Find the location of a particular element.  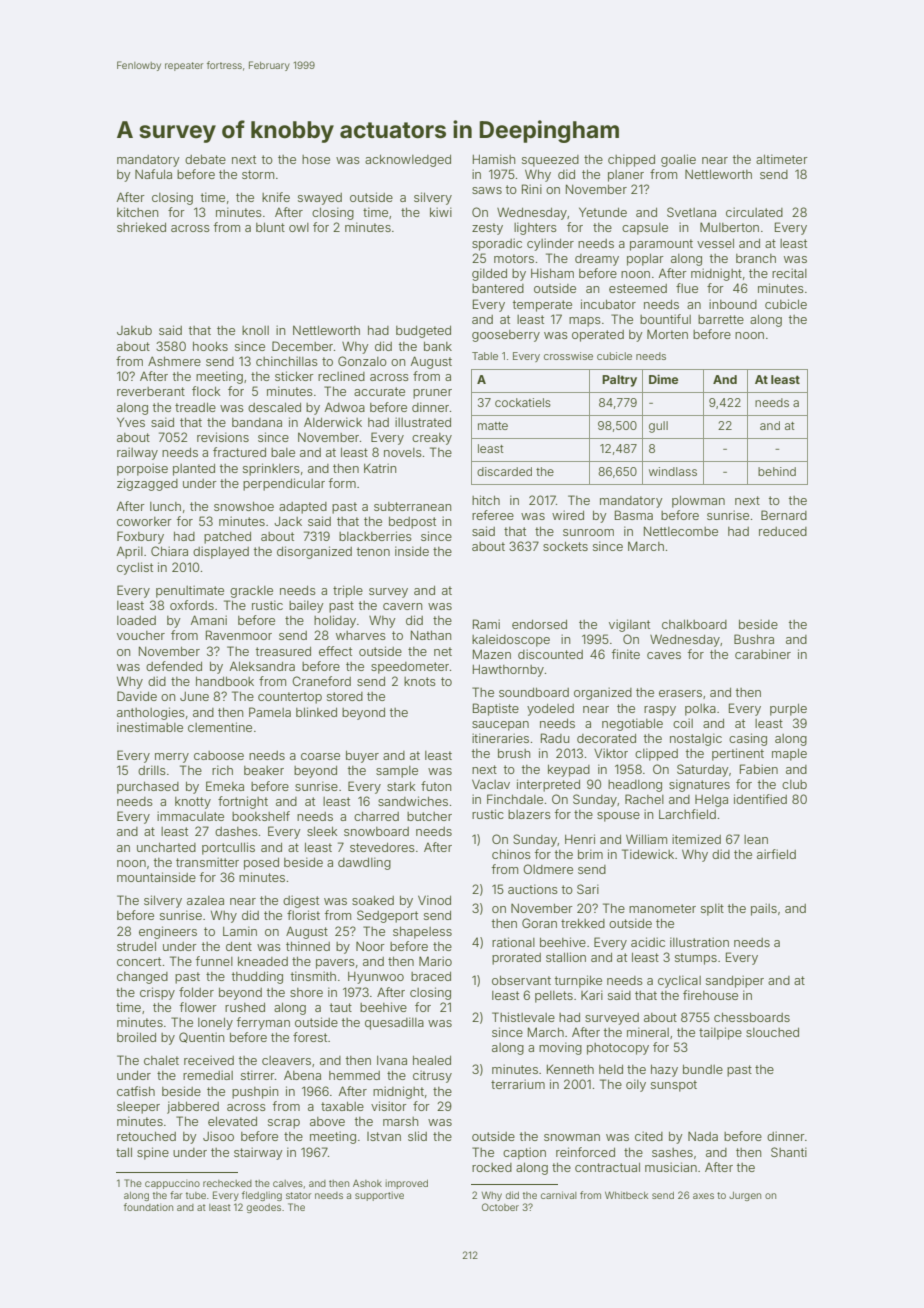

oxfords is located at coordinates (192, 605).
